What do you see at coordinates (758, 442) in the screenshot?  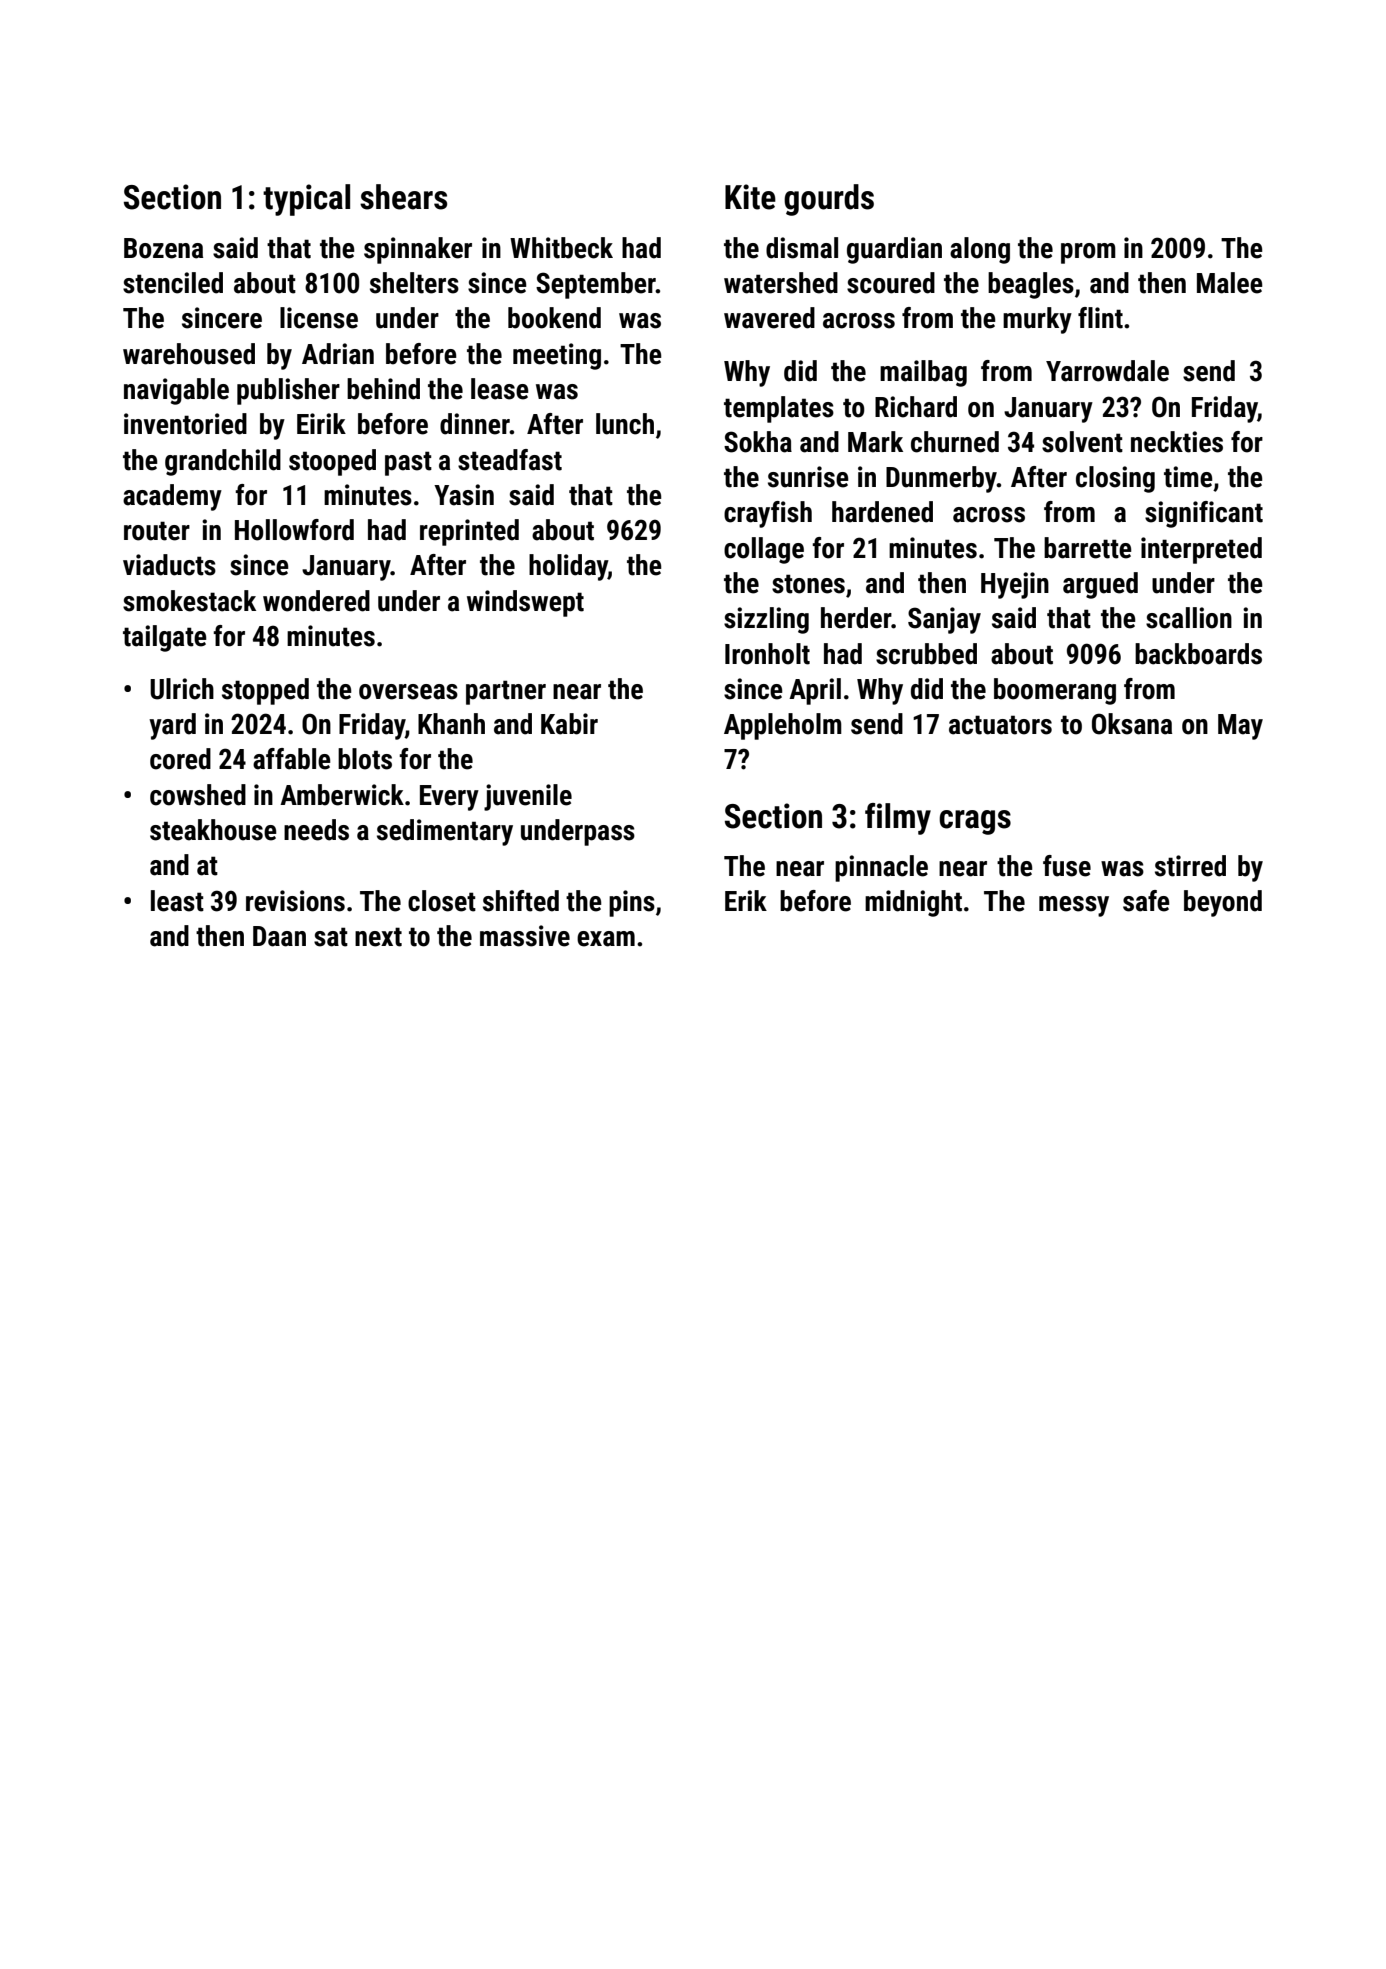 I see `Sokha` at bounding box center [758, 442].
